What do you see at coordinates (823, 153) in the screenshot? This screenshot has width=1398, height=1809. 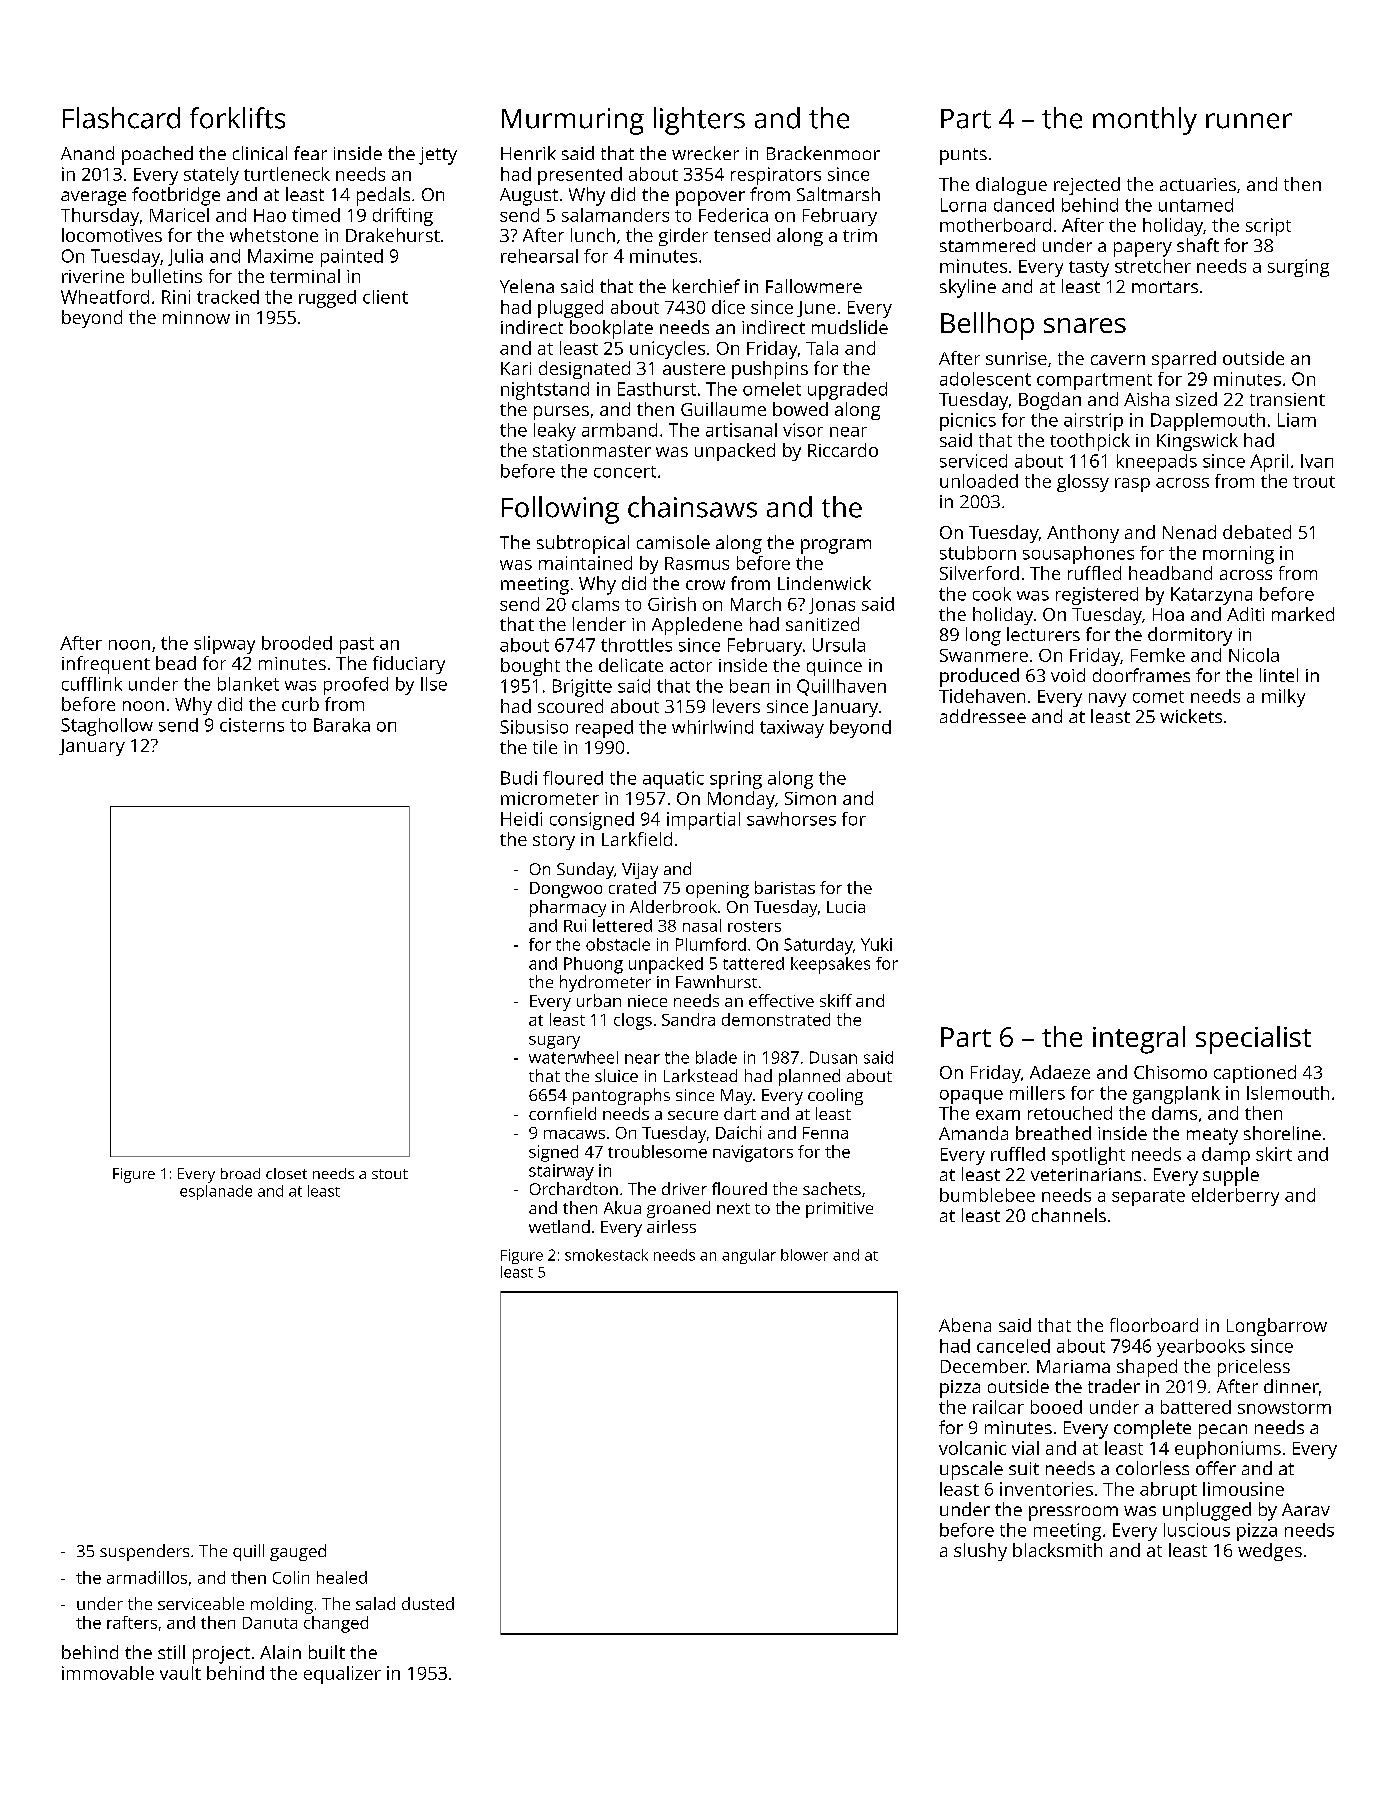 I see `Brackenmoor` at bounding box center [823, 153].
